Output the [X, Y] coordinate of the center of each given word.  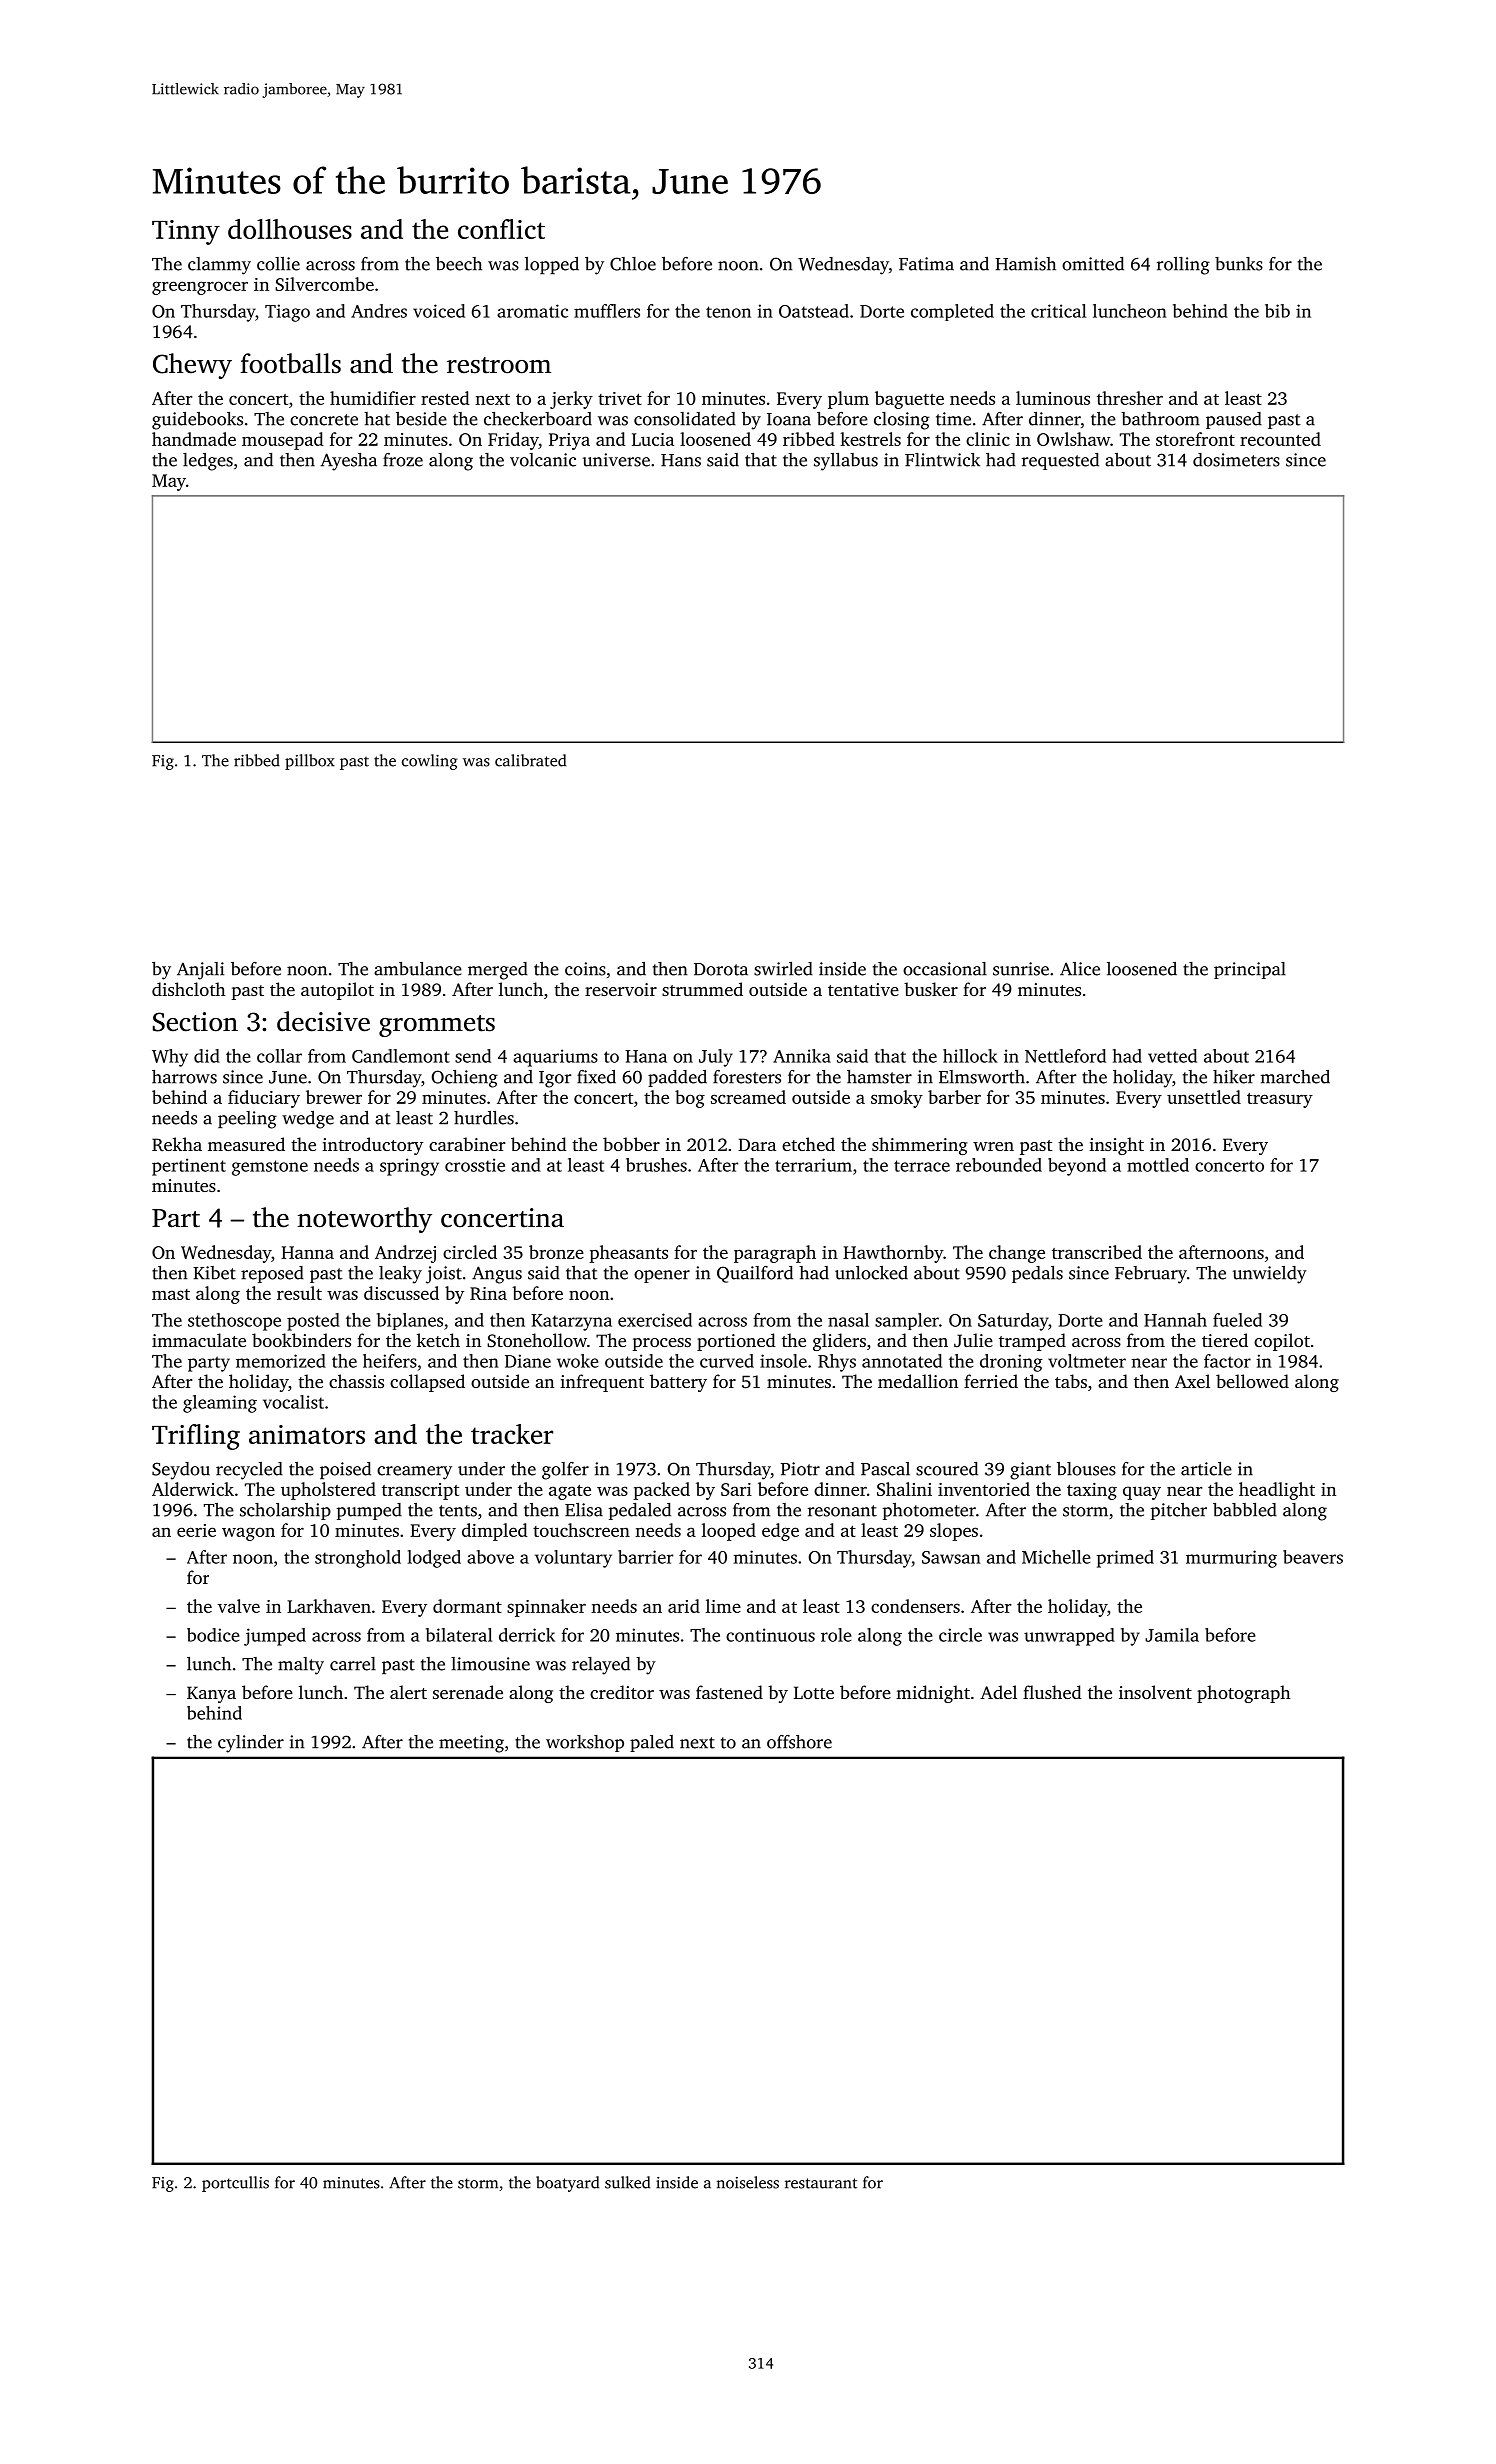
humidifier [373, 398]
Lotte [814, 1692]
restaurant [821, 2183]
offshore [799, 1742]
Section [195, 1022]
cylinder [251, 1744]
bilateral [459, 1635]
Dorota [721, 969]
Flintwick [942, 460]
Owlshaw [1073, 439]
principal [1250, 970]
